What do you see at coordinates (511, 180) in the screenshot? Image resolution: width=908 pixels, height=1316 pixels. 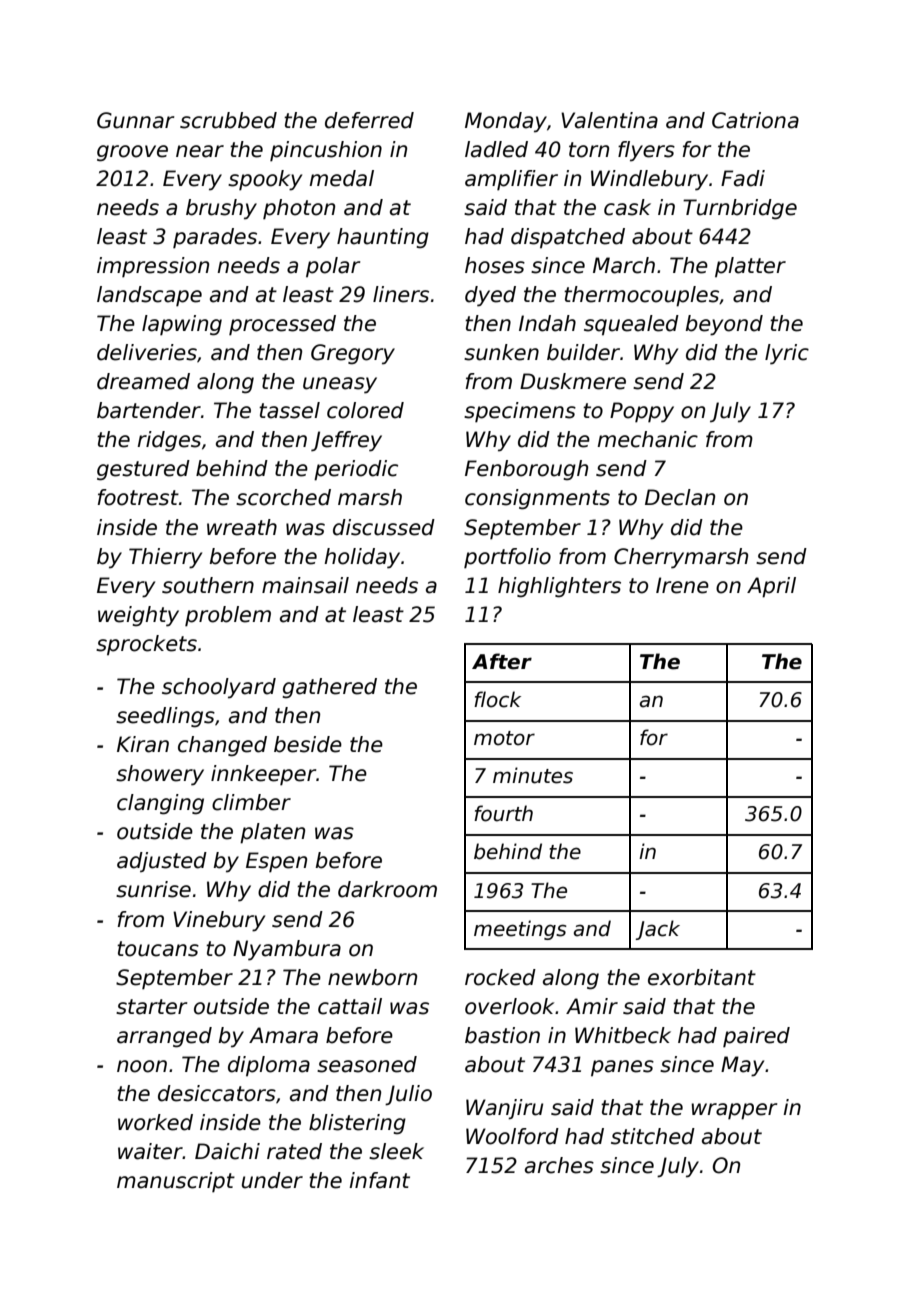 I see `amplifier` at bounding box center [511, 180].
